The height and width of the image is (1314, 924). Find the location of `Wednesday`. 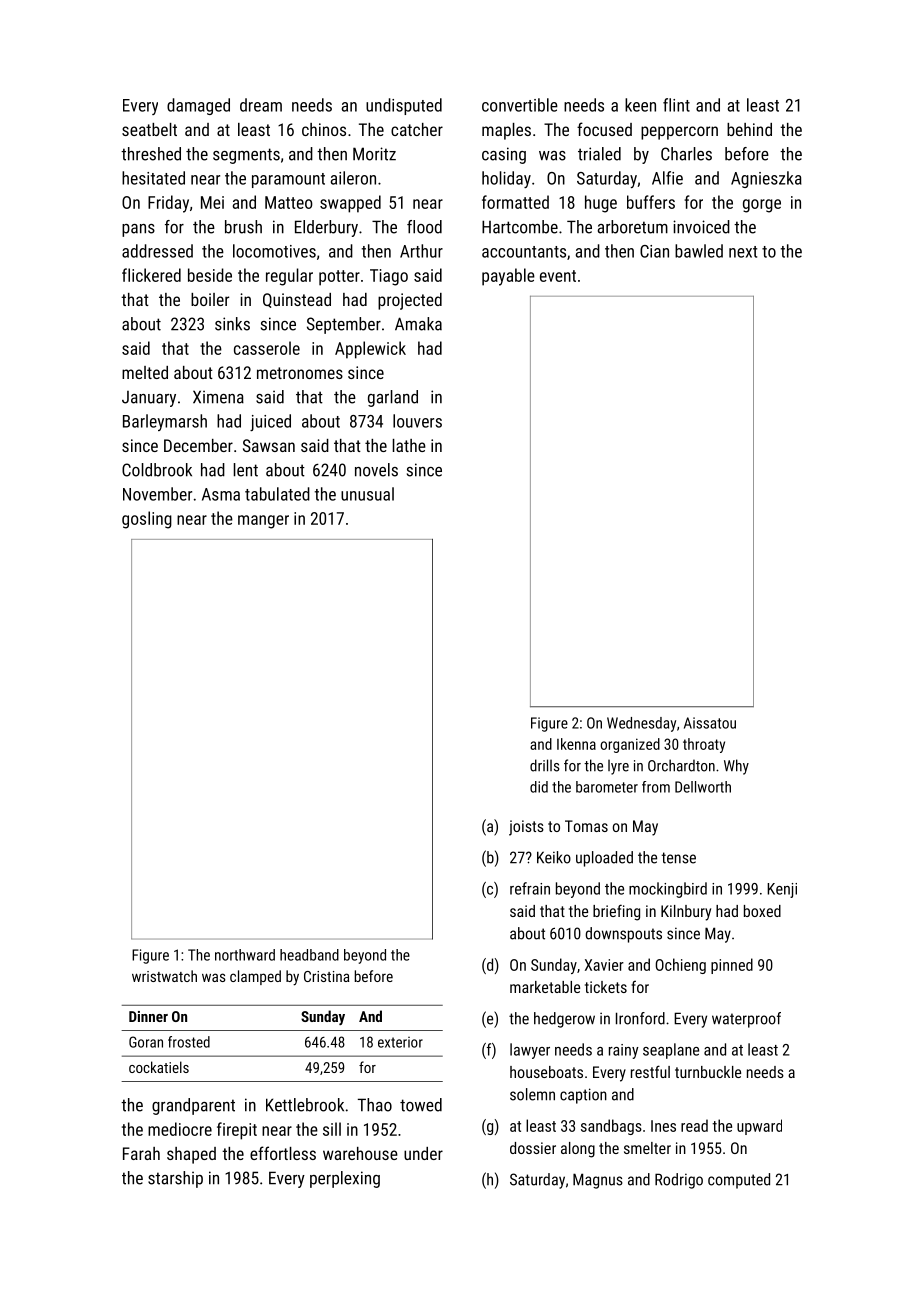

Wednesday is located at coordinates (641, 724).
